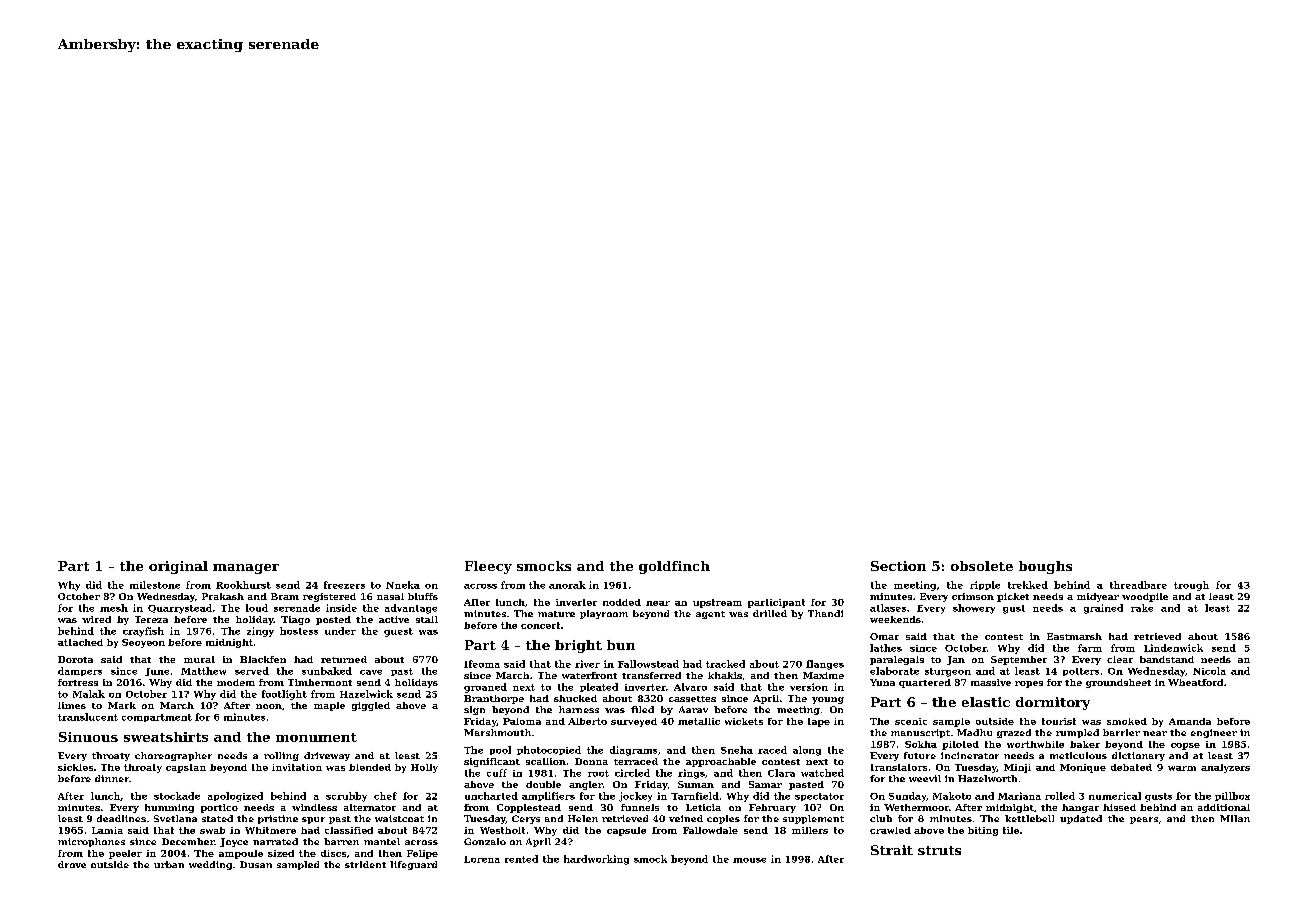 The width and height of the screenshot is (1308, 924). Describe the element at coordinates (956, 660) in the screenshot. I see `Jan` at that location.
